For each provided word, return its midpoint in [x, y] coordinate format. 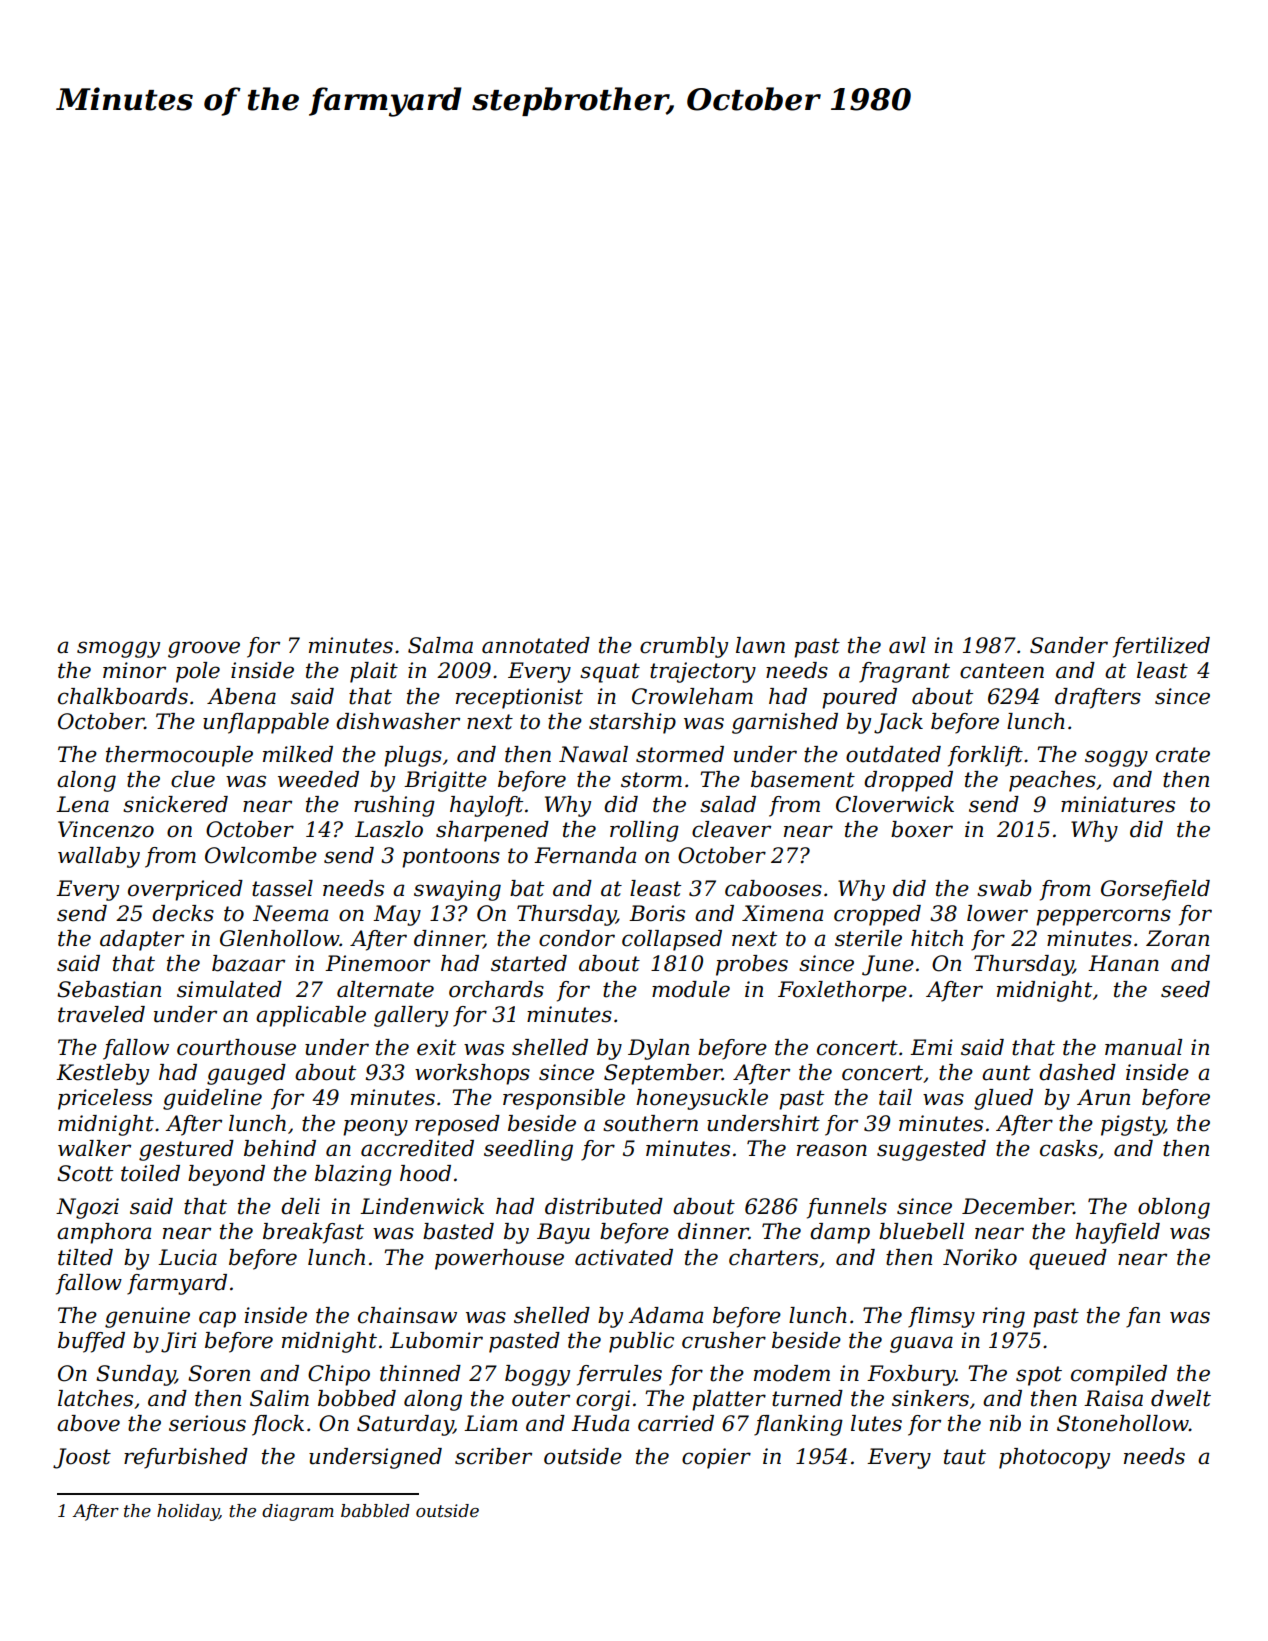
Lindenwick [422, 1206]
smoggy [118, 649]
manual [1143, 1047]
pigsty [1132, 1125]
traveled [101, 1014]
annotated [536, 645]
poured [859, 698]
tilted [85, 1257]
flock [278, 1425]
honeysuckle [702, 1099]
